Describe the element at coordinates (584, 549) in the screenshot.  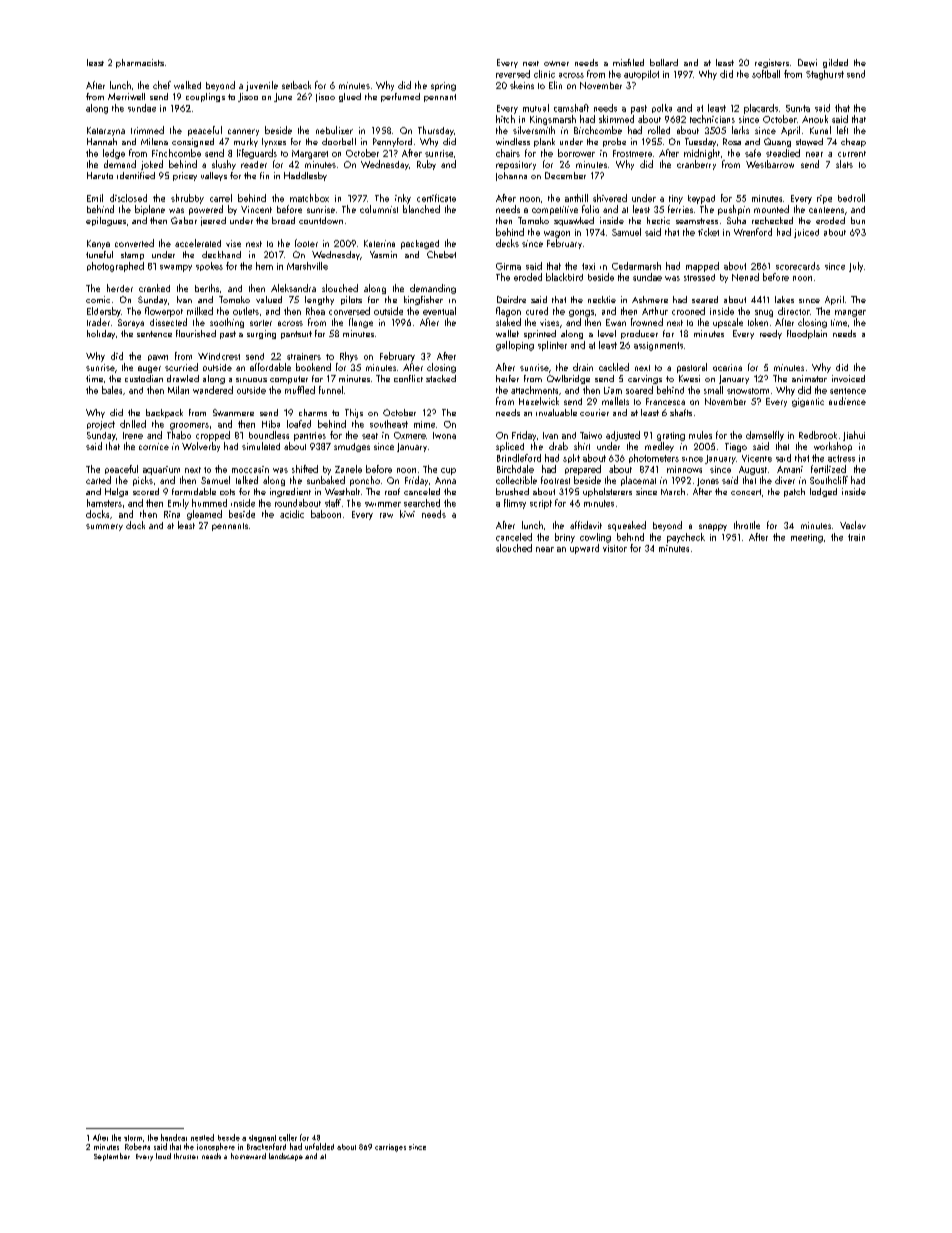
I see `upward` at that location.
